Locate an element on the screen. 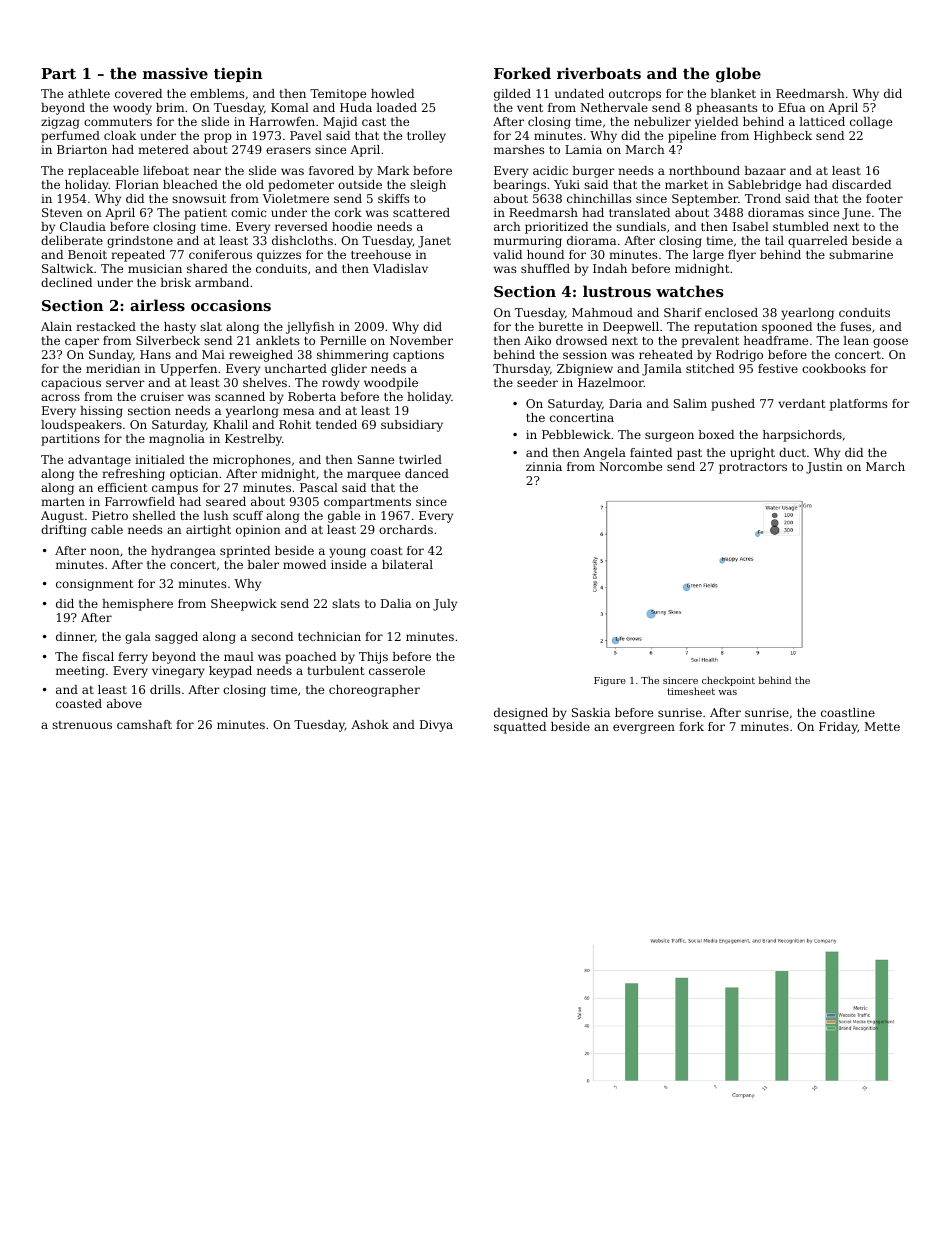 The height and width of the screenshot is (1233, 952). zigzag is located at coordinates (60, 123).
